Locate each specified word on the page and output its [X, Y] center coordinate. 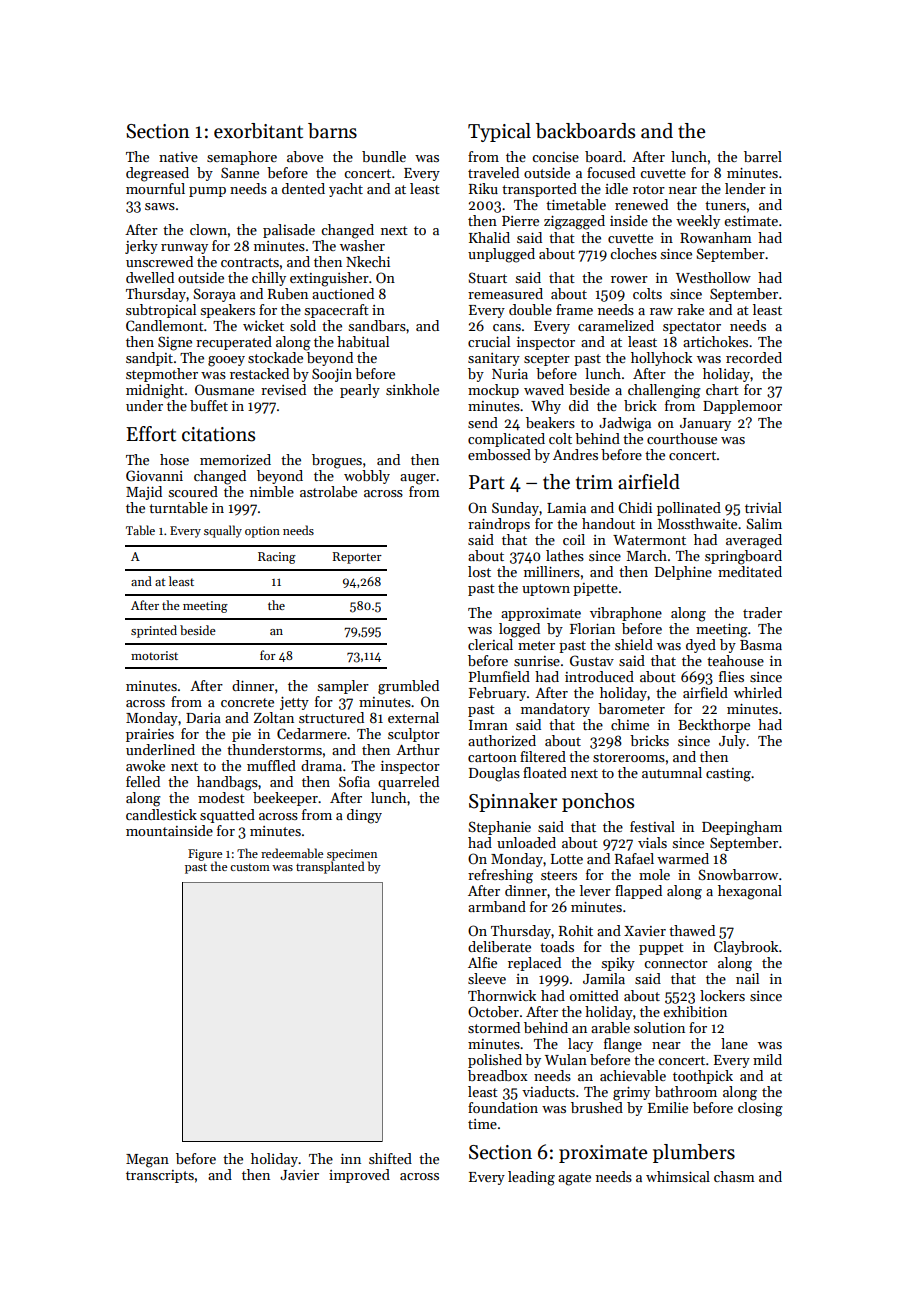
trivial [763, 507]
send [483, 422]
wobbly [367, 477]
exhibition [695, 1011]
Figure [205, 855]
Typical [499, 132]
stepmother [162, 375]
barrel [763, 156]
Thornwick [502, 995]
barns [332, 131]
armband [497, 906]
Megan [147, 1161]
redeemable [292, 853]
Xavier [645, 931]
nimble [272, 491]
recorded [754, 357]
